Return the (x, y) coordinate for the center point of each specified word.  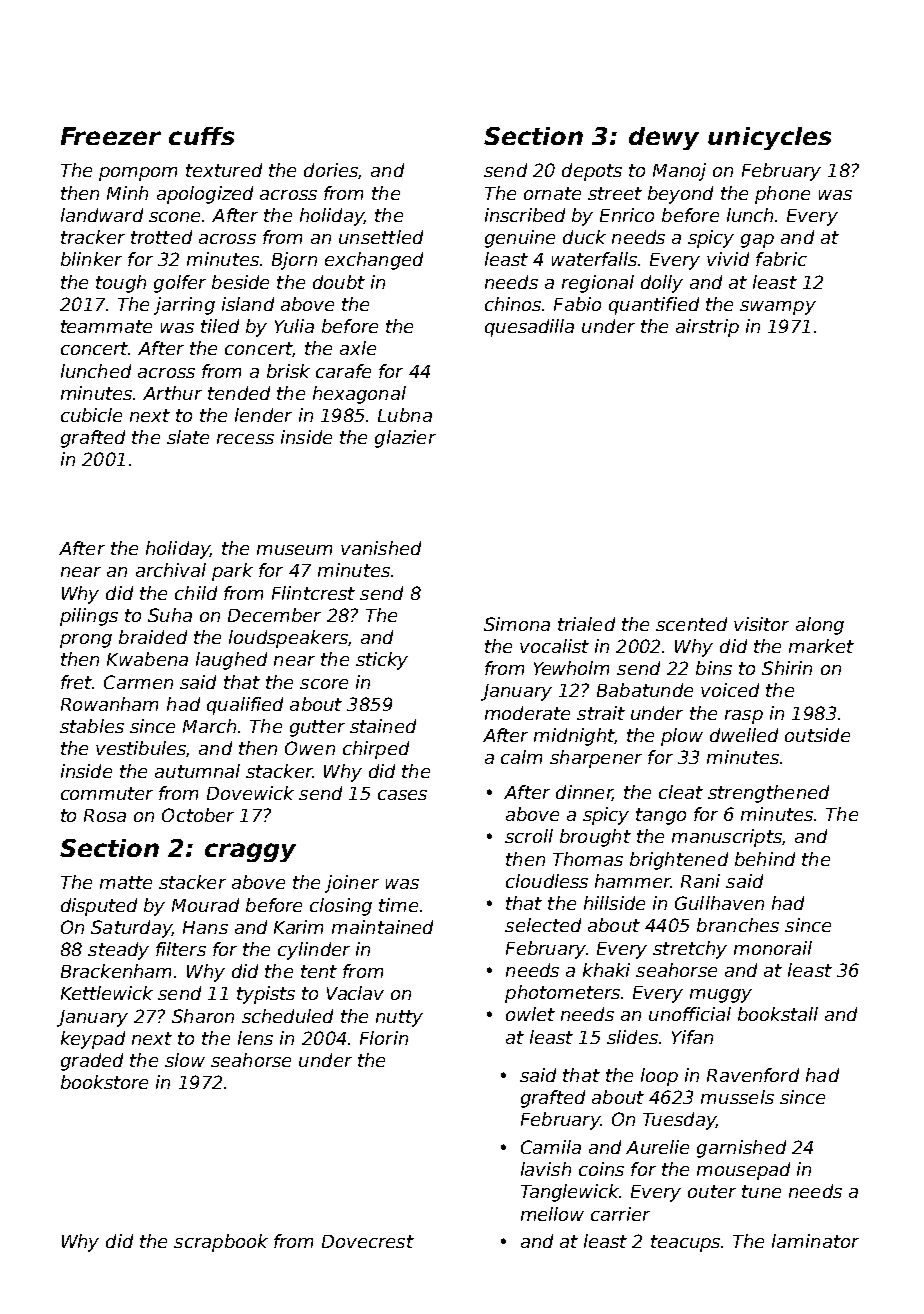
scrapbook (221, 1243)
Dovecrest (368, 1241)
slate (188, 437)
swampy (778, 308)
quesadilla (529, 328)
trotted (161, 237)
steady (118, 951)
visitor (761, 624)
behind (765, 859)
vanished (381, 548)
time (398, 905)
